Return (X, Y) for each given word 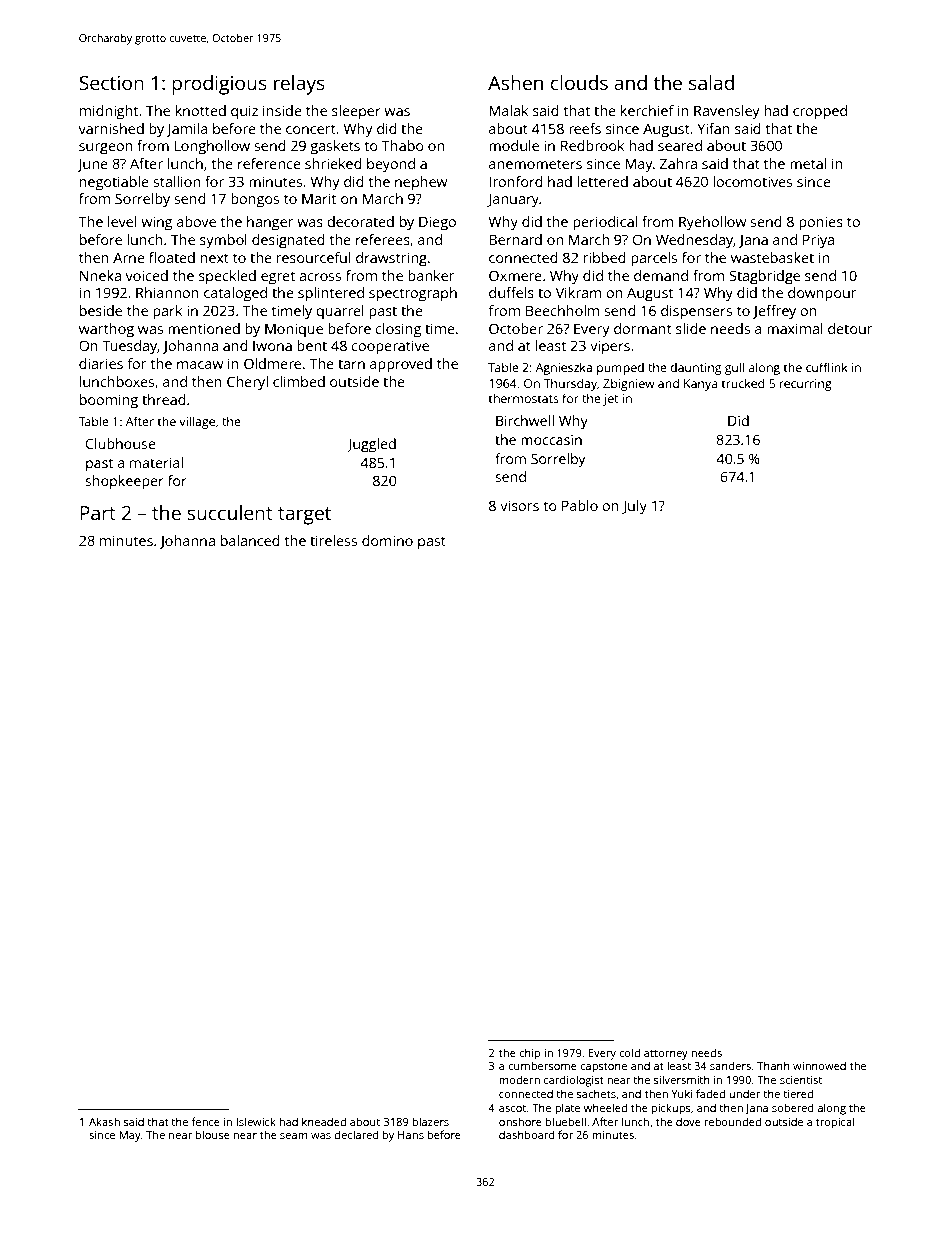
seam (293, 1136)
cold (629, 1052)
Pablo (580, 505)
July (634, 507)
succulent (230, 512)
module (514, 145)
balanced (250, 540)
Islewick (256, 1121)
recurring (805, 385)
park (167, 312)
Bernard (515, 239)
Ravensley (727, 112)
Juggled (371, 445)
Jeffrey (774, 312)
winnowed (819, 1065)
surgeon (106, 149)
